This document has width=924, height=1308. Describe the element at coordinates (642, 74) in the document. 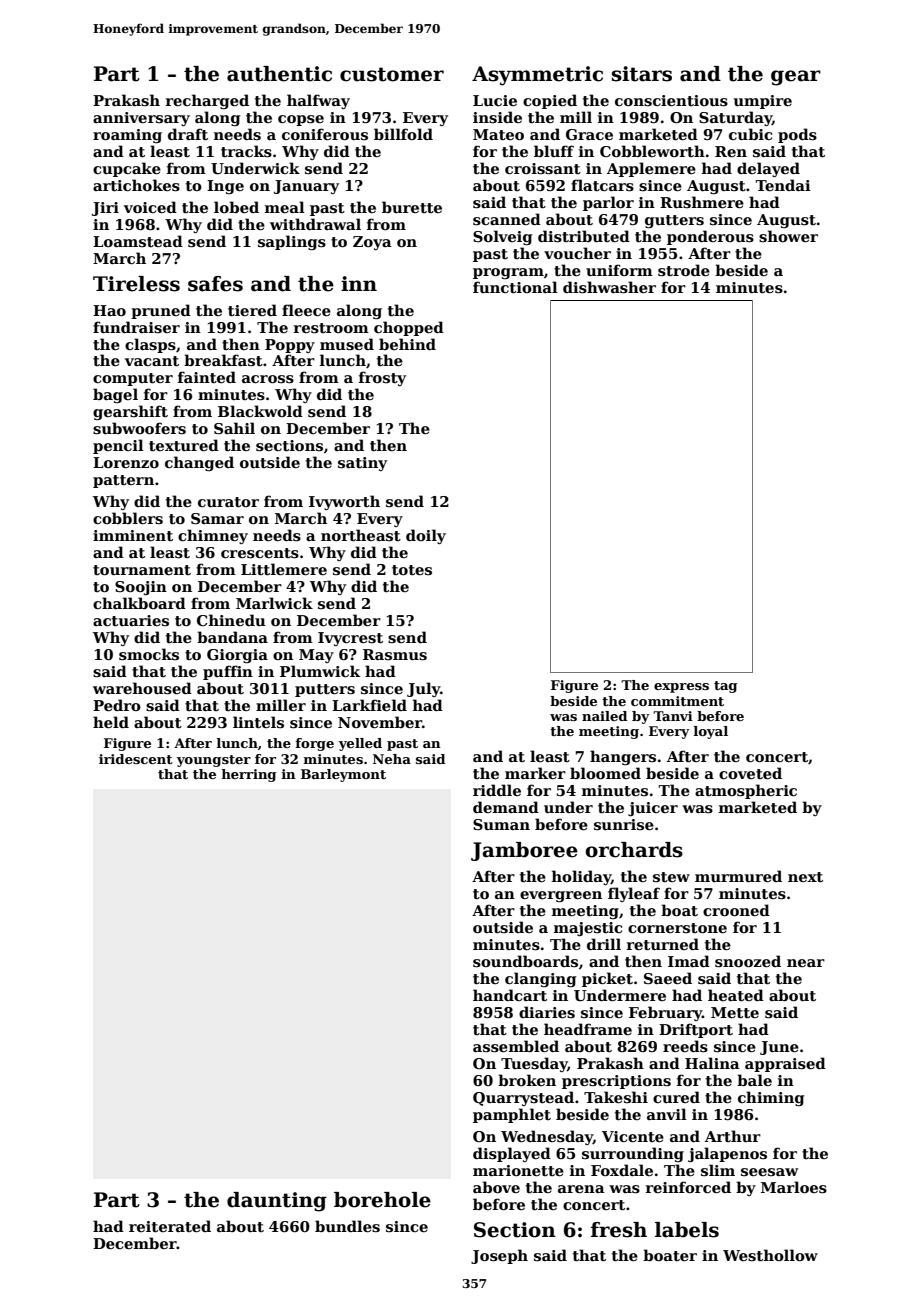

I see `sitars` at that location.
